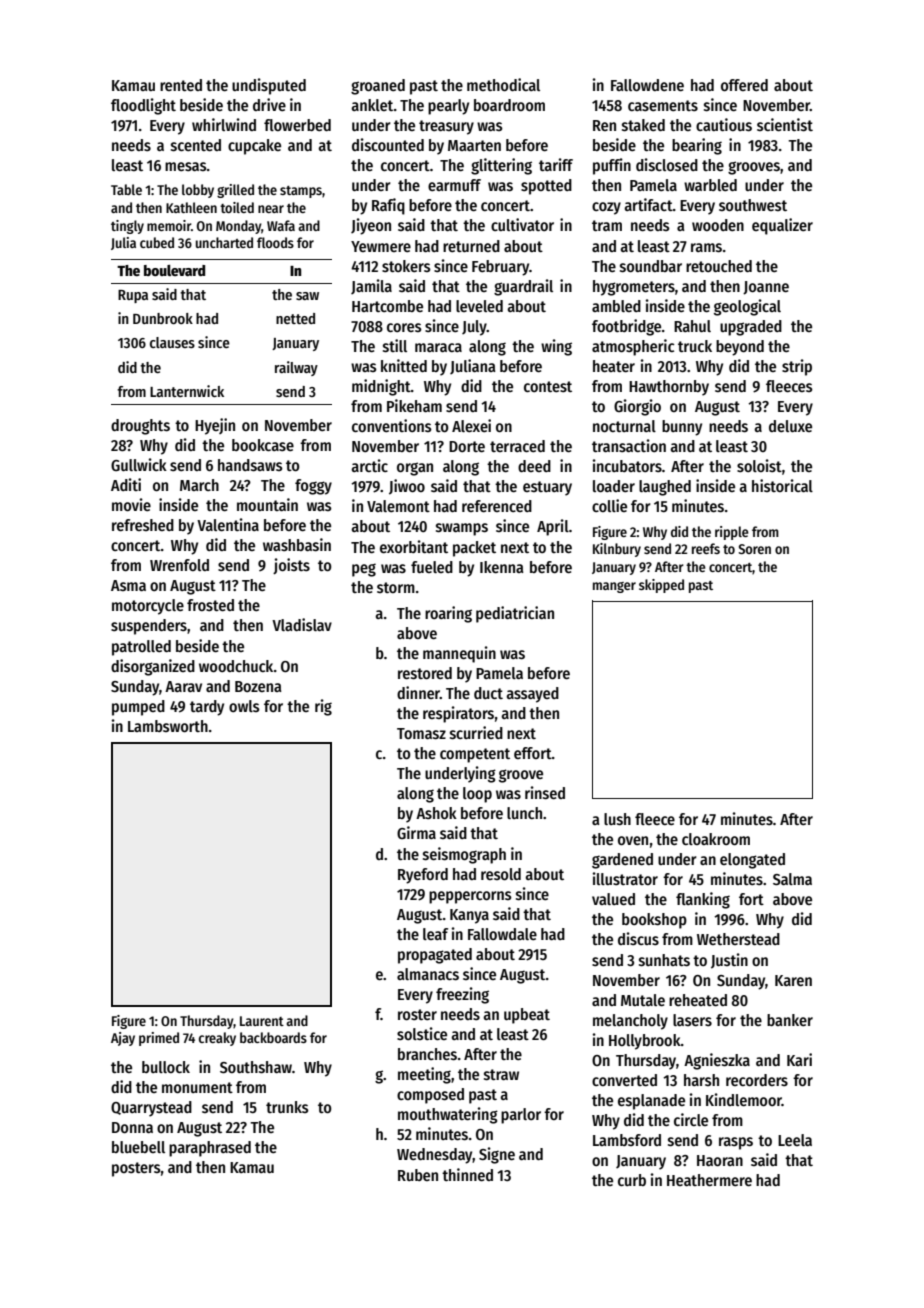  Describe the element at coordinates (301, 192) in the screenshot. I see `stamps` at that location.
